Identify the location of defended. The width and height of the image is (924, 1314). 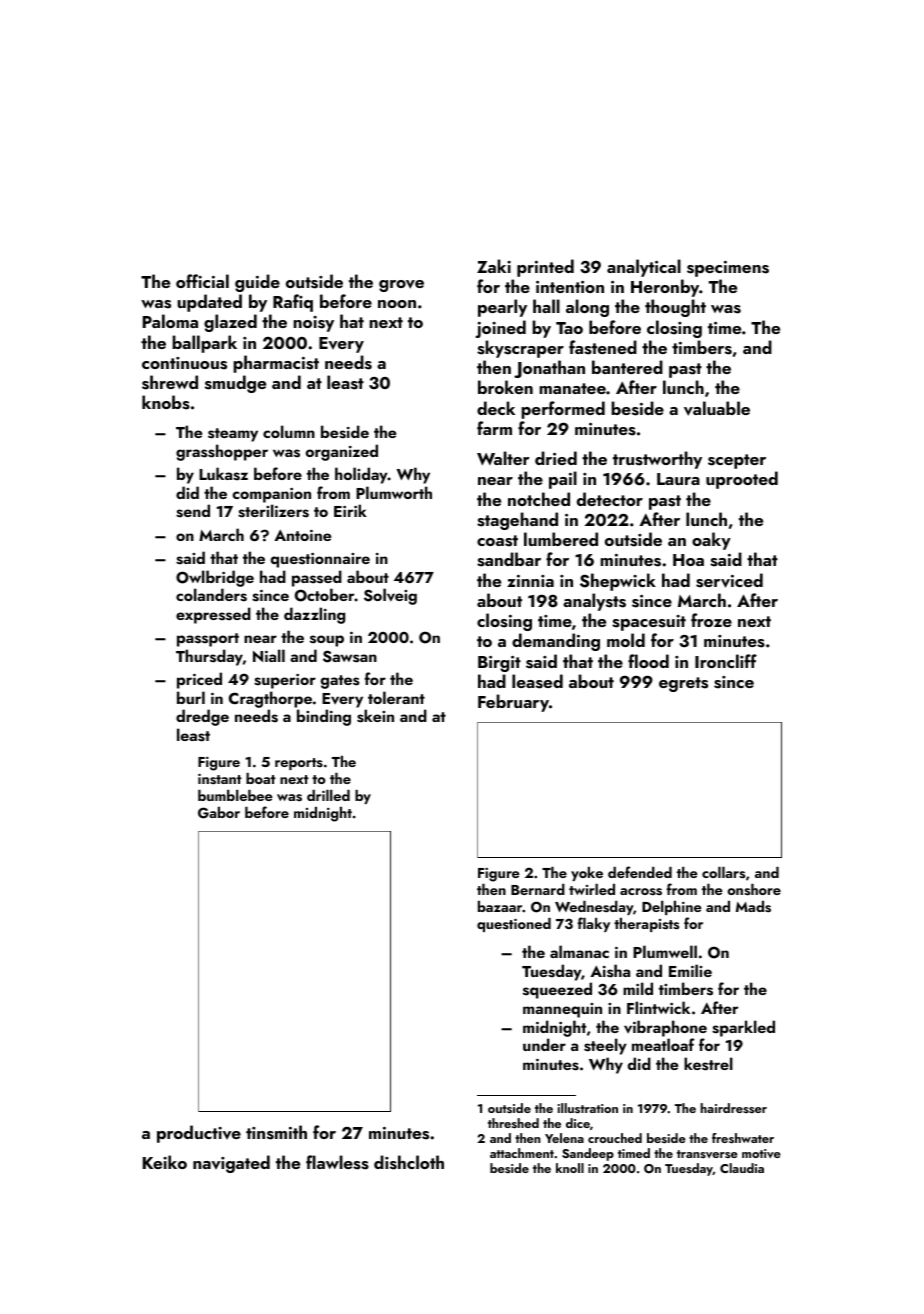
(640, 872).
